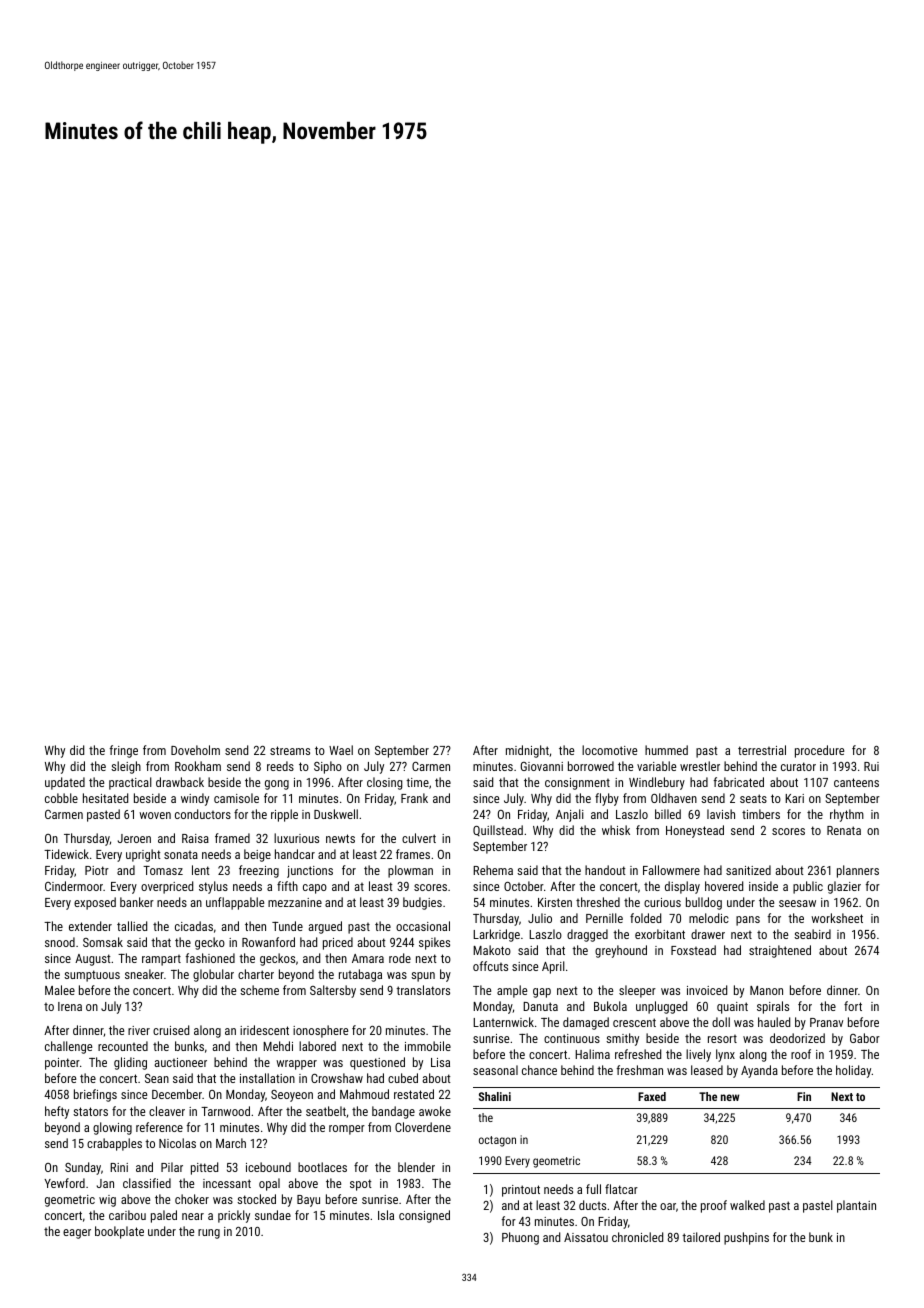 The image size is (924, 1308). Describe the element at coordinates (377, 1063) in the screenshot. I see `questioned` at that location.
